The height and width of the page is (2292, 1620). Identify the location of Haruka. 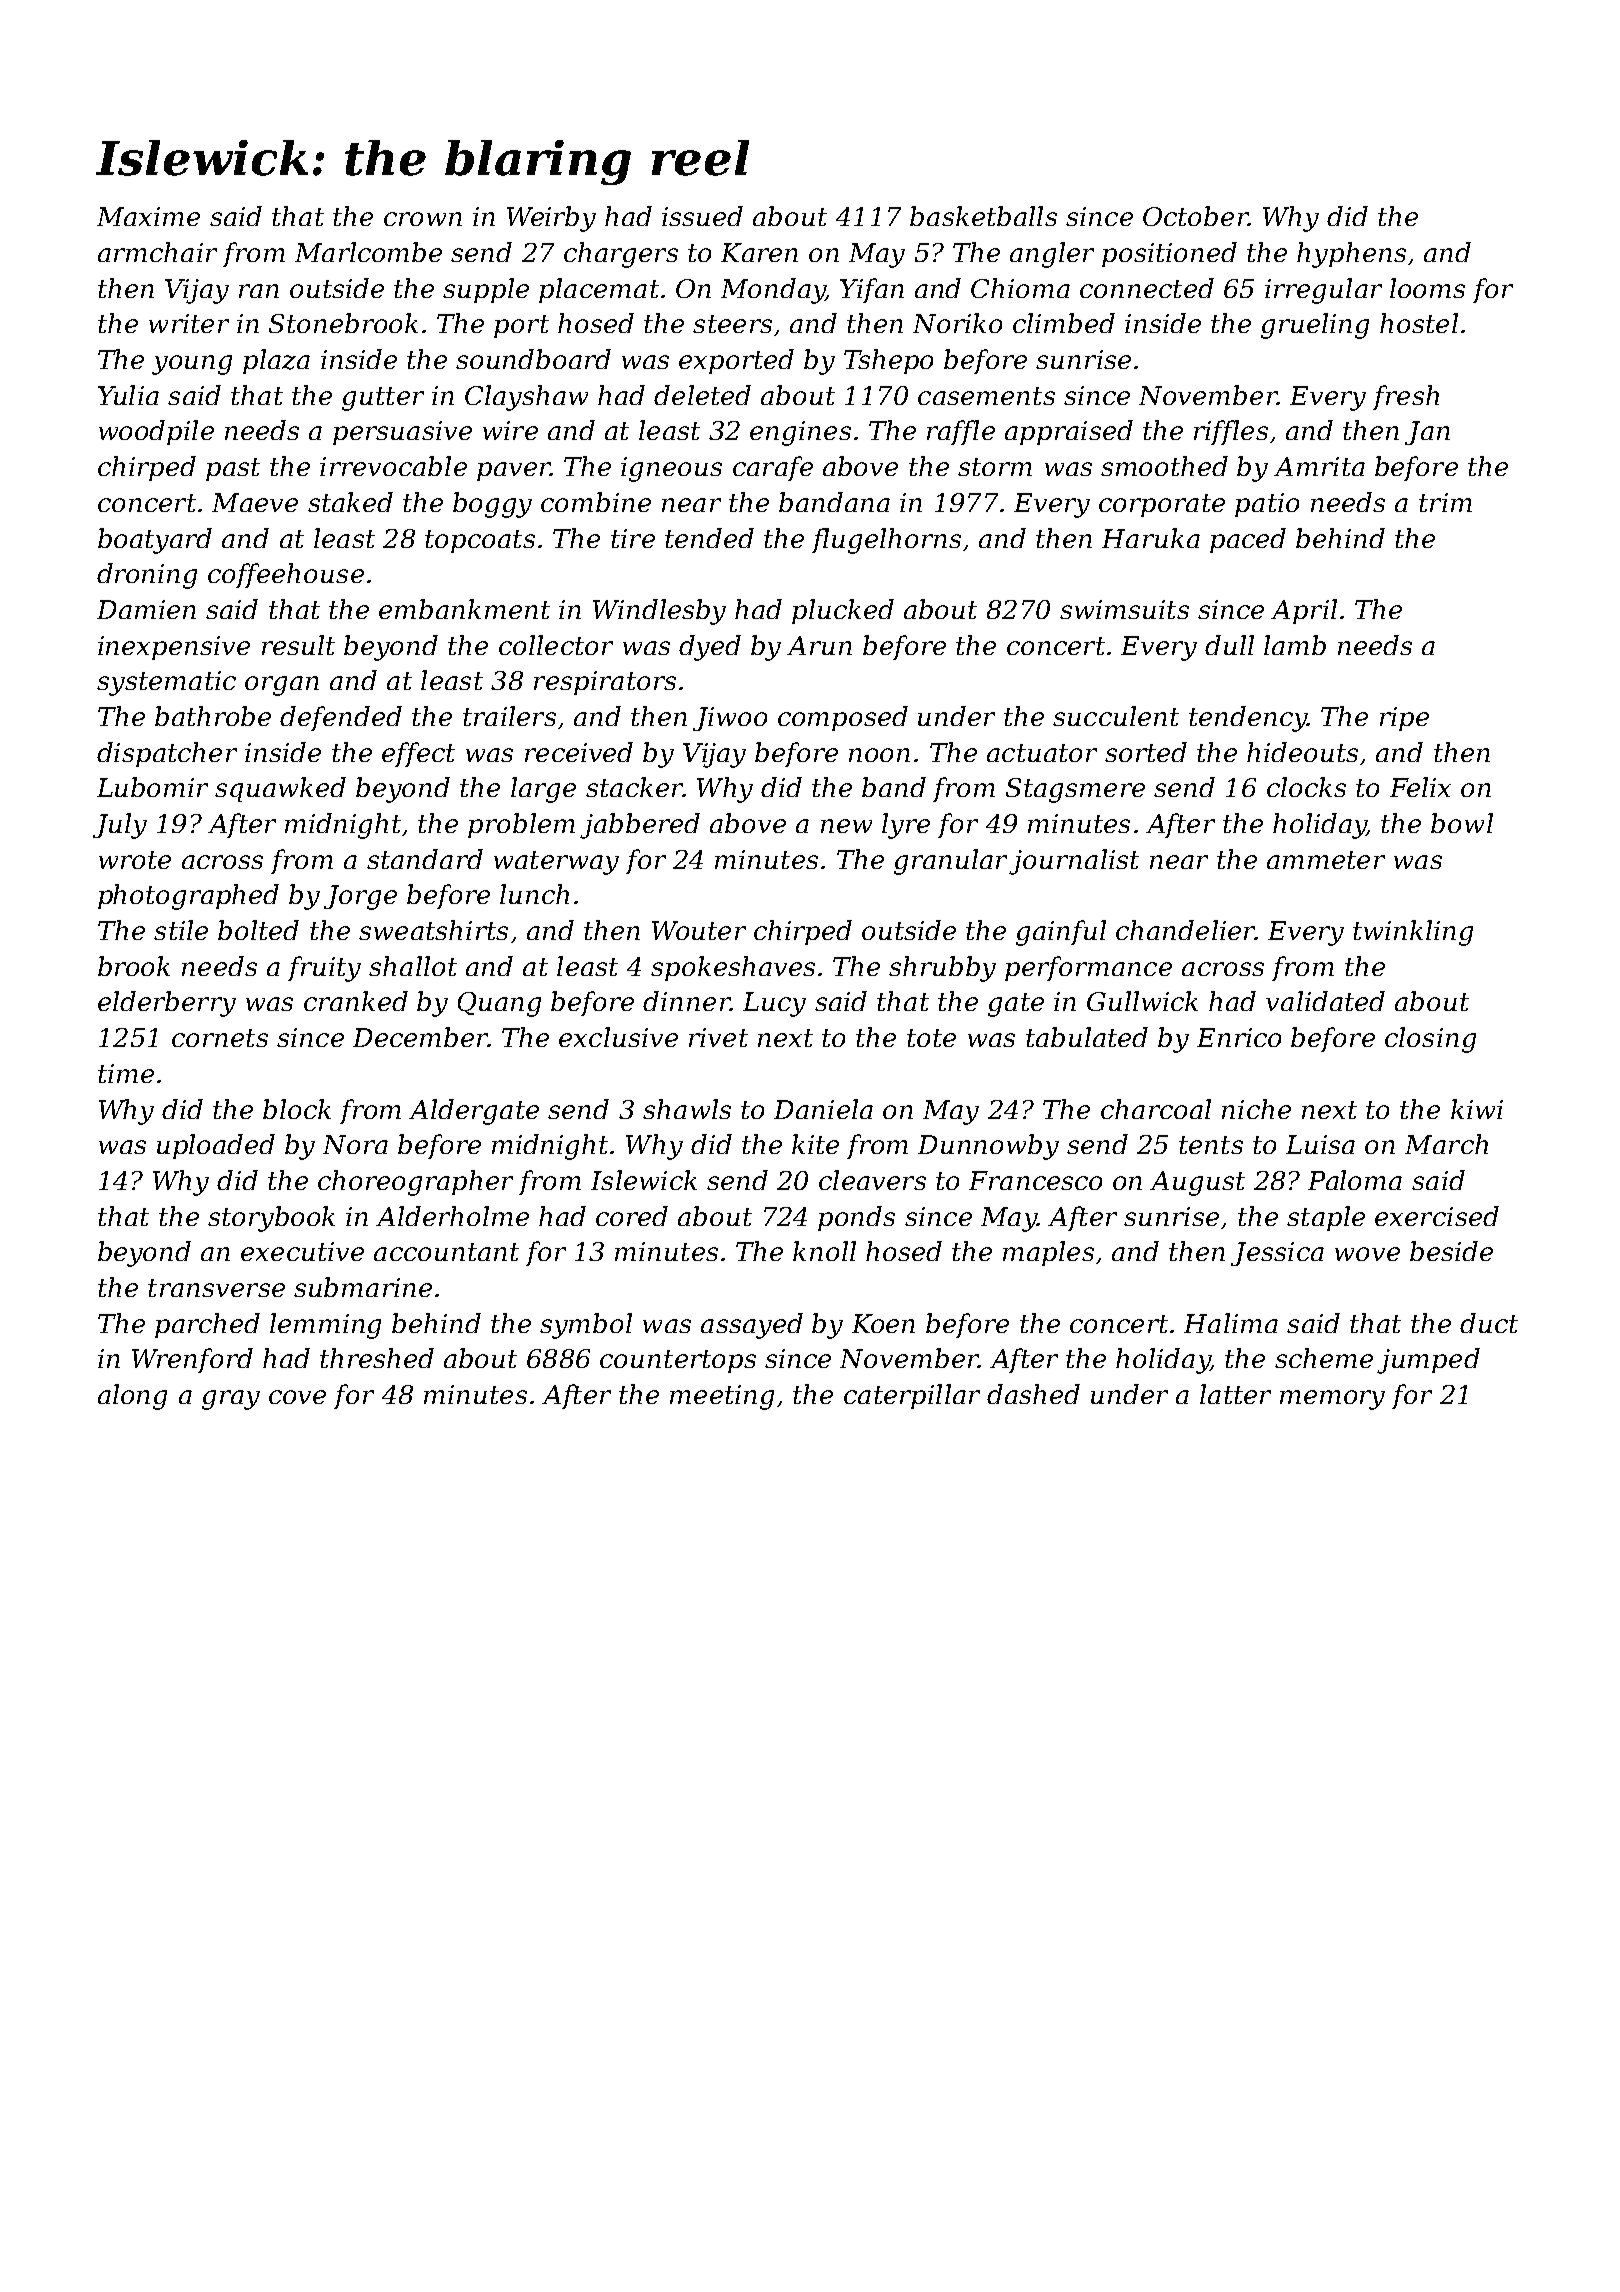
(1151, 538).
